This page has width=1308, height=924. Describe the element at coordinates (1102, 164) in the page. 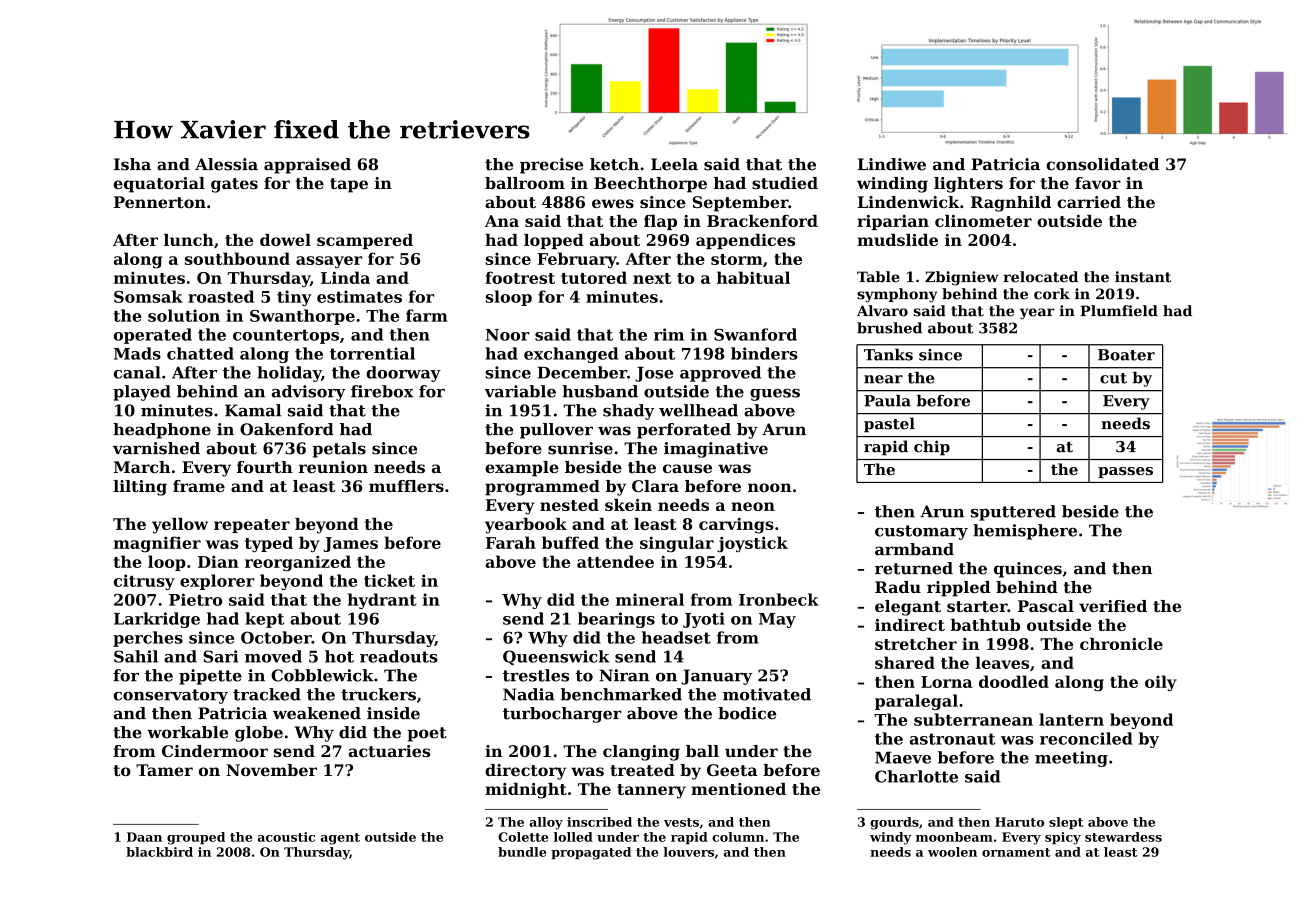

I see `consolidated` at that location.
